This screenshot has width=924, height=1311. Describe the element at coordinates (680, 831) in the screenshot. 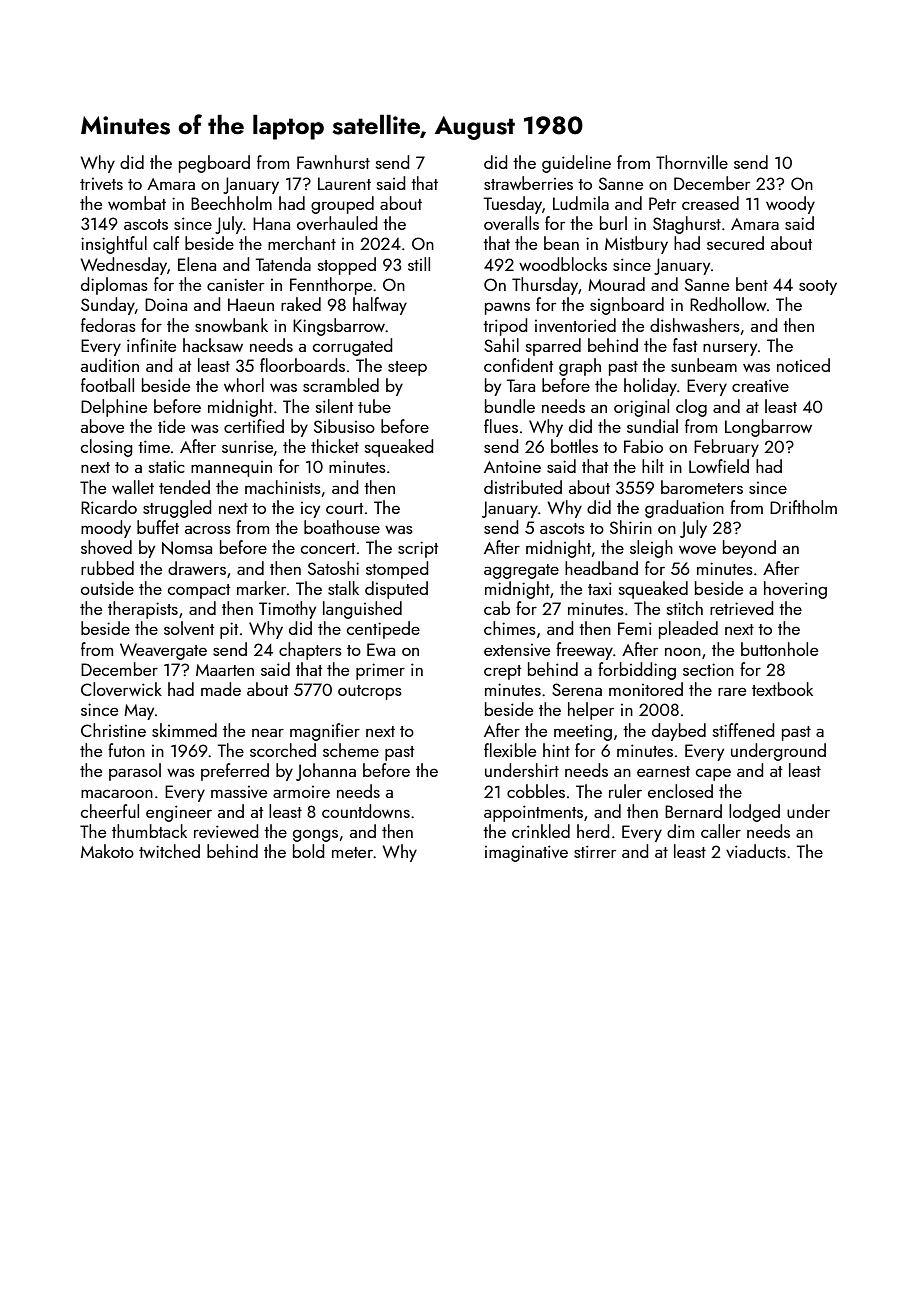

I see `dim` at that location.
